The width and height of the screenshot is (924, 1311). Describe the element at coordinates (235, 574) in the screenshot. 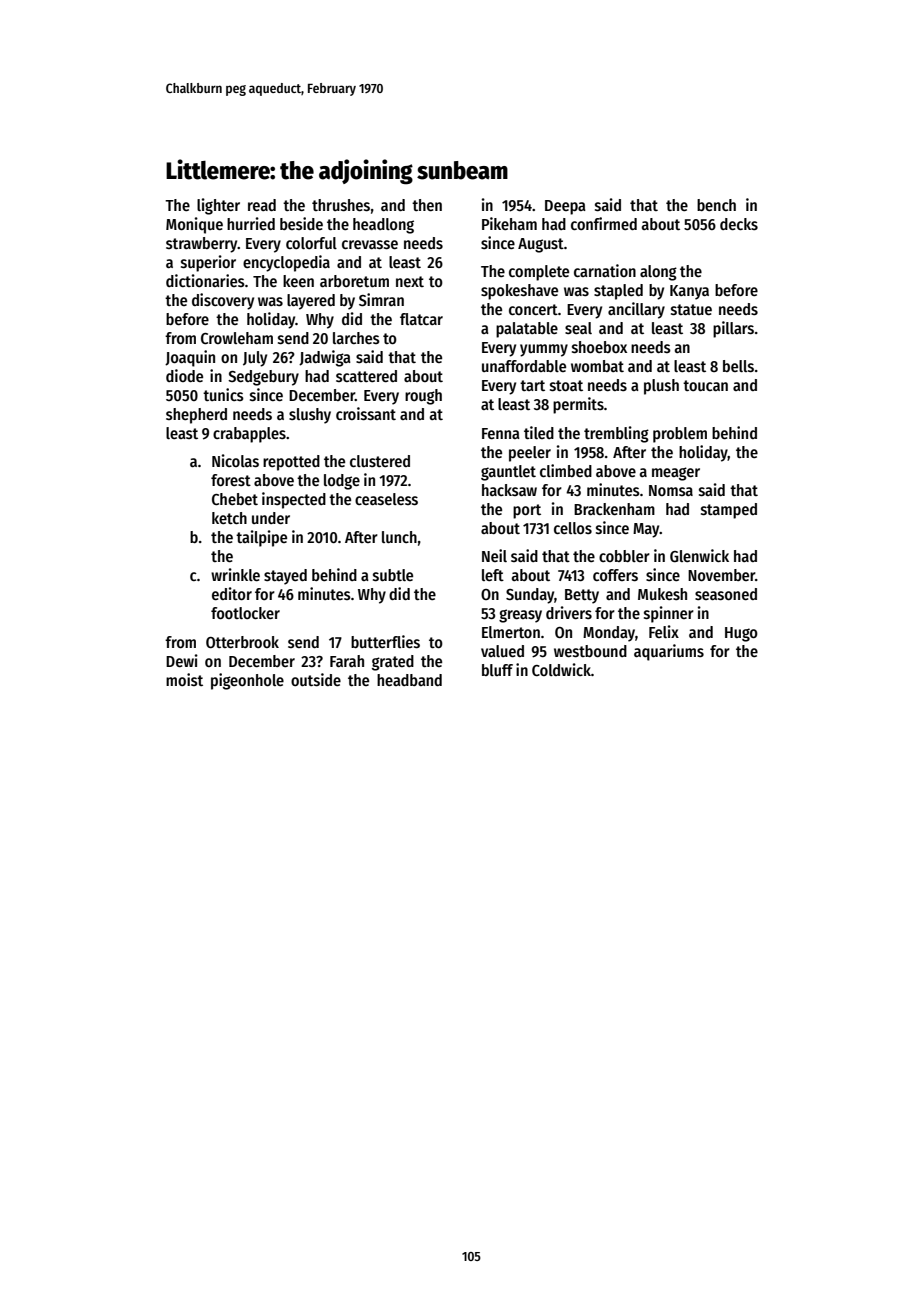

I see `wrinkle` at that location.
